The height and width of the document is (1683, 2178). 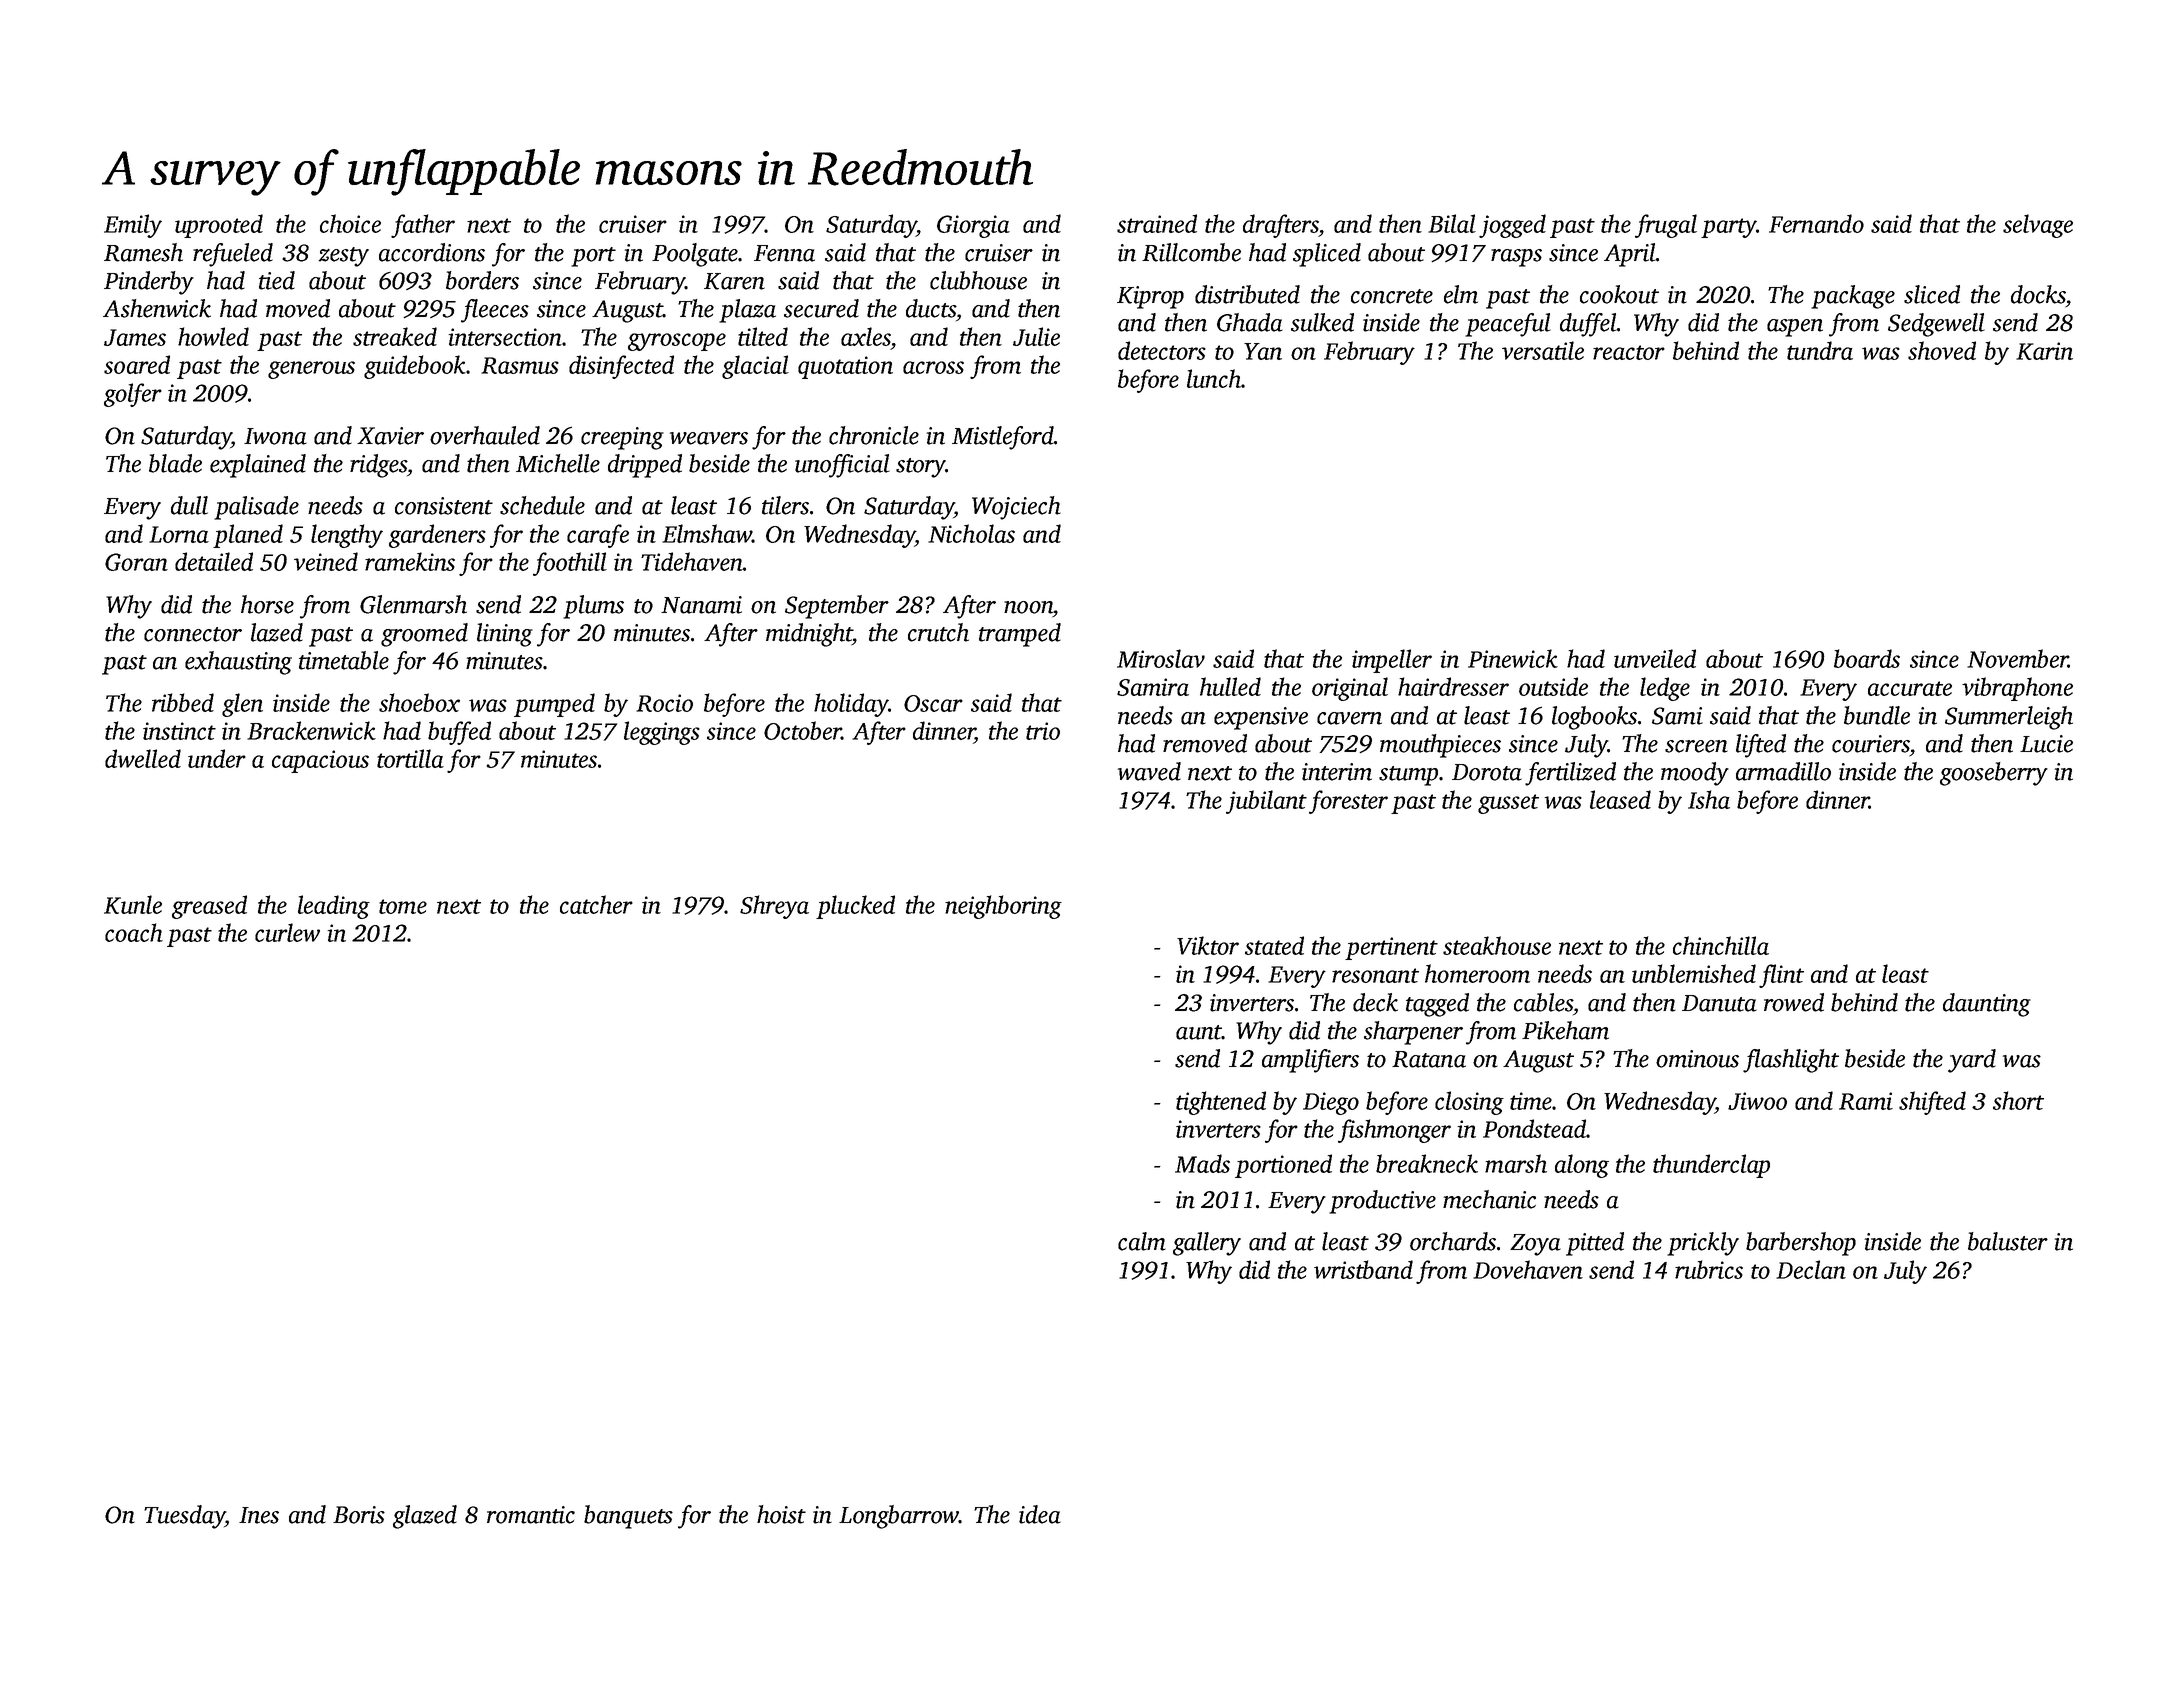 What do you see at coordinates (2008, 1241) in the document?
I see `baluster` at bounding box center [2008, 1241].
